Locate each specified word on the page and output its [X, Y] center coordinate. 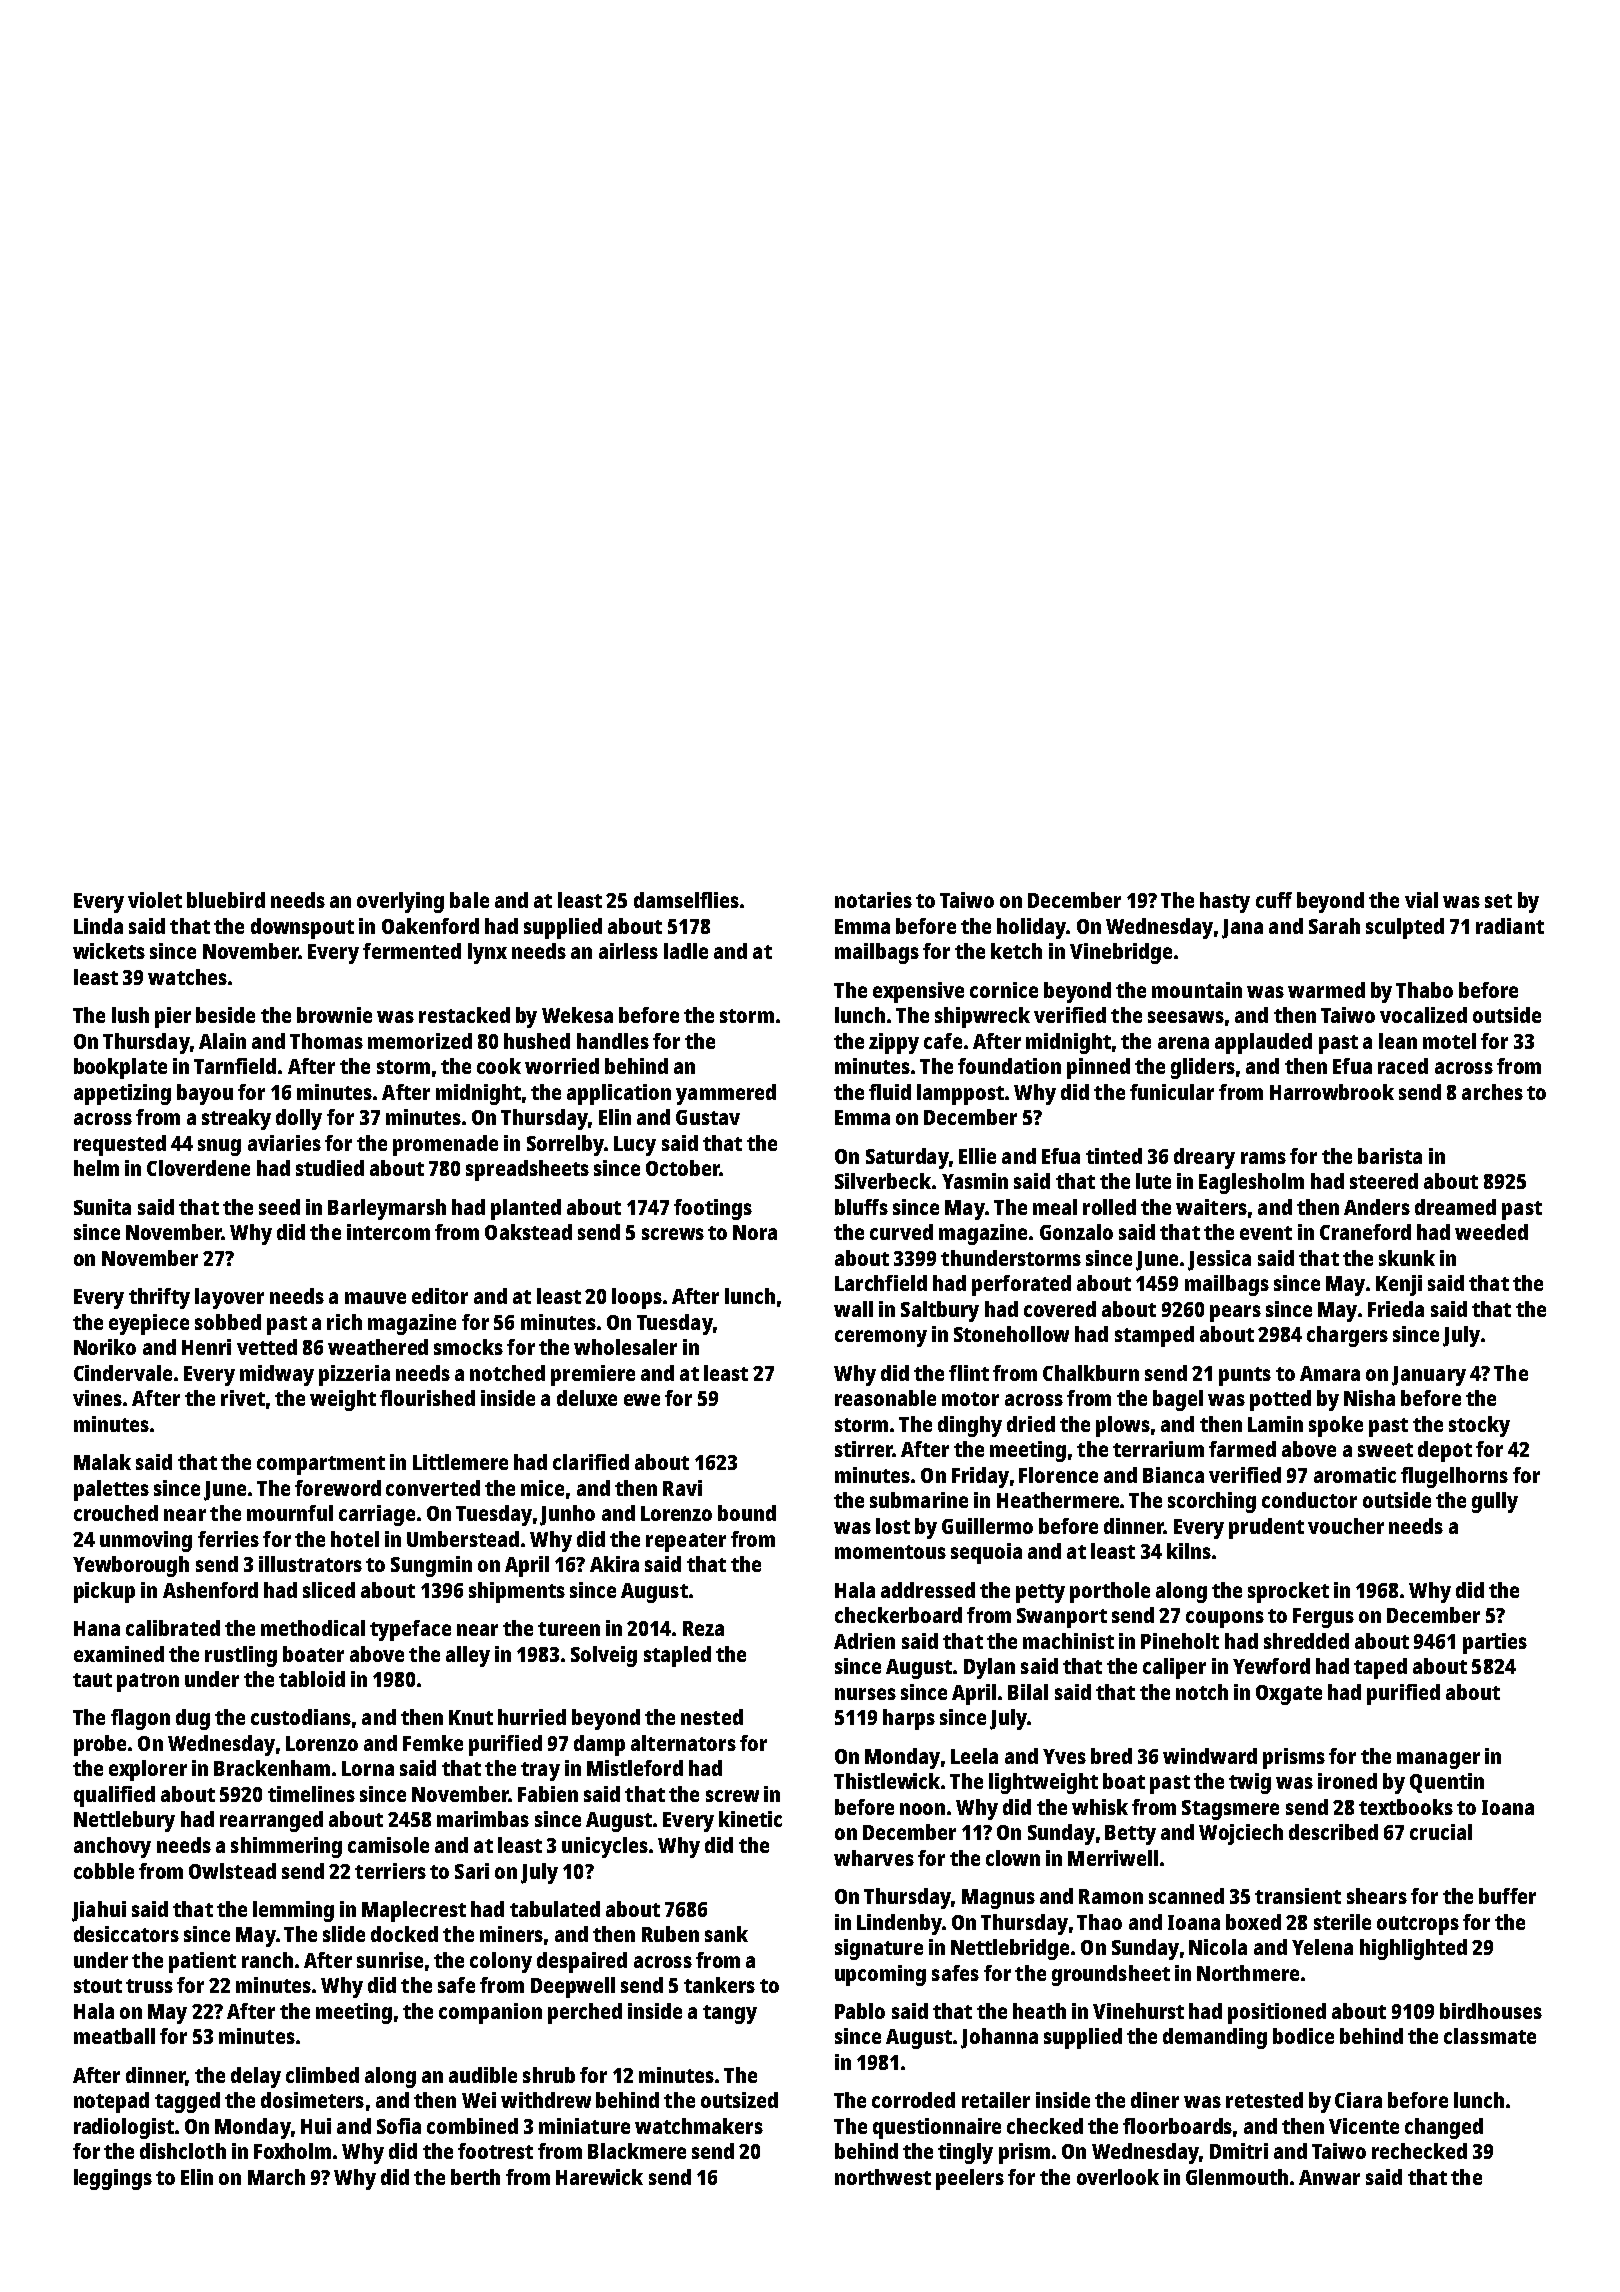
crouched [116, 1513]
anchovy [112, 1847]
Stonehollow [1011, 1334]
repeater [686, 1542]
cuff [1274, 900]
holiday [1031, 928]
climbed [322, 2075]
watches [187, 977]
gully [1495, 1502]
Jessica [1219, 1260]
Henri [206, 1347]
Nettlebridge [1010, 1949]
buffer [1507, 1896]
